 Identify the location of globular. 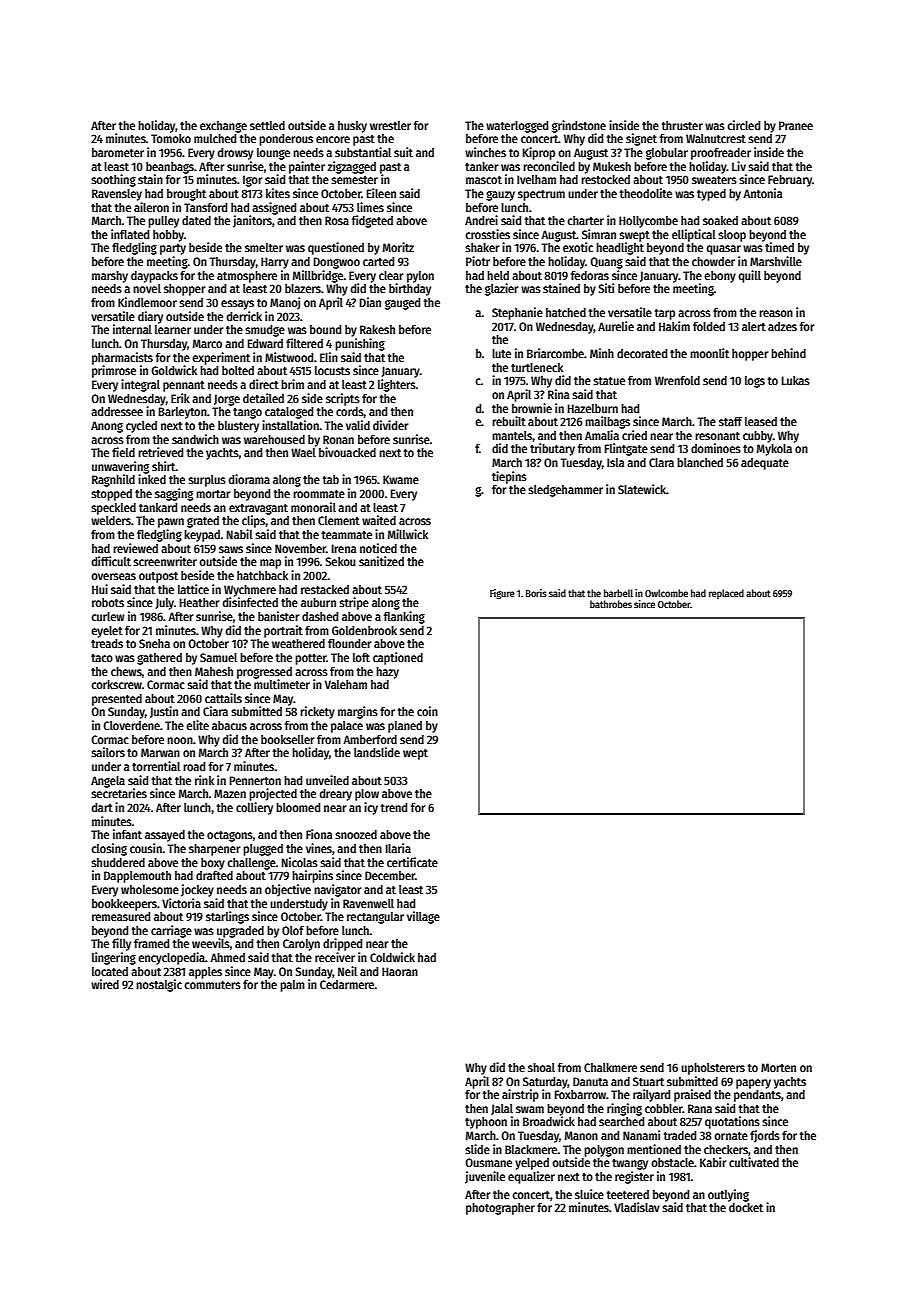
(667, 154).
